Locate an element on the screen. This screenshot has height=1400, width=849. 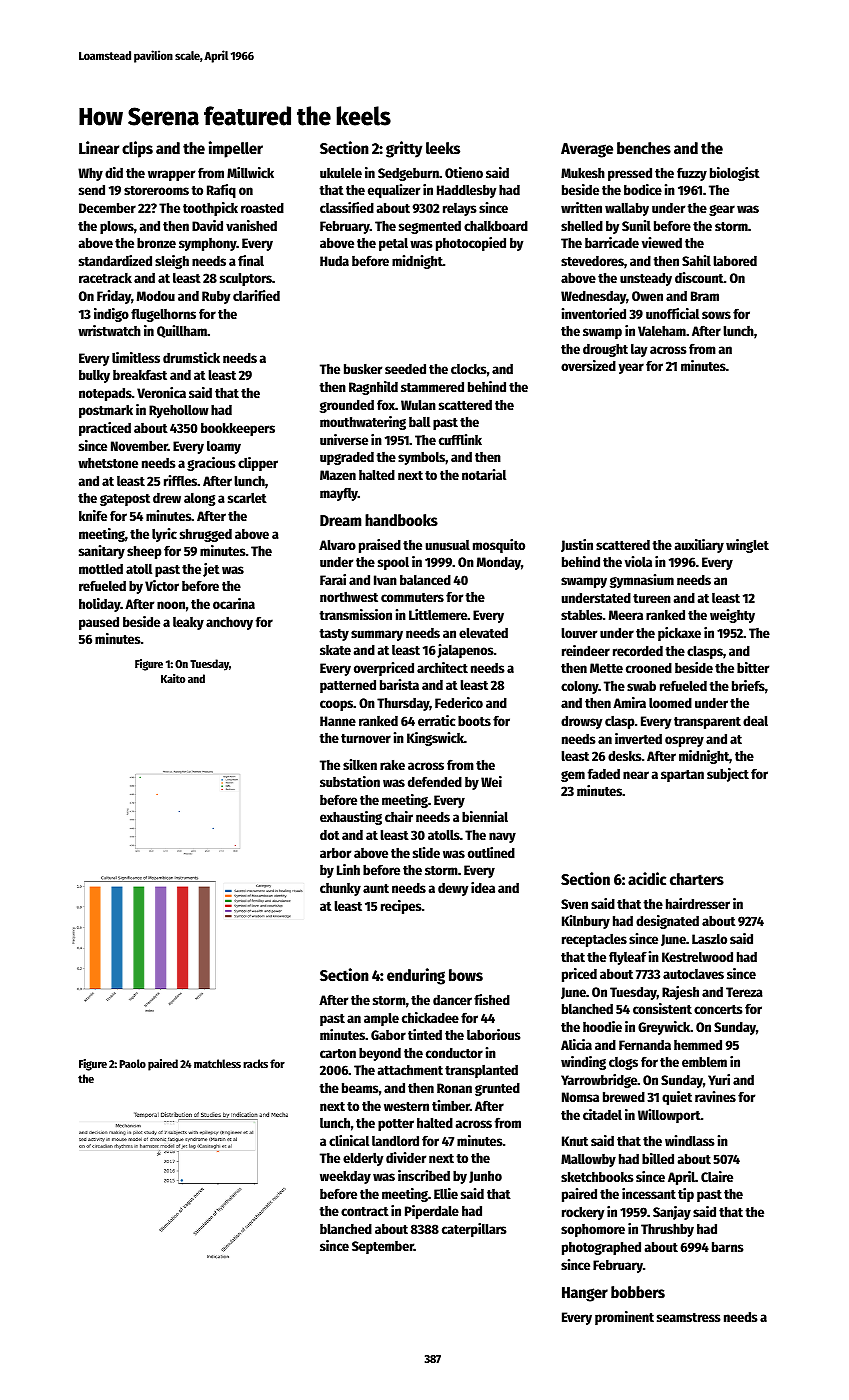
hoodie is located at coordinates (602, 1026).
